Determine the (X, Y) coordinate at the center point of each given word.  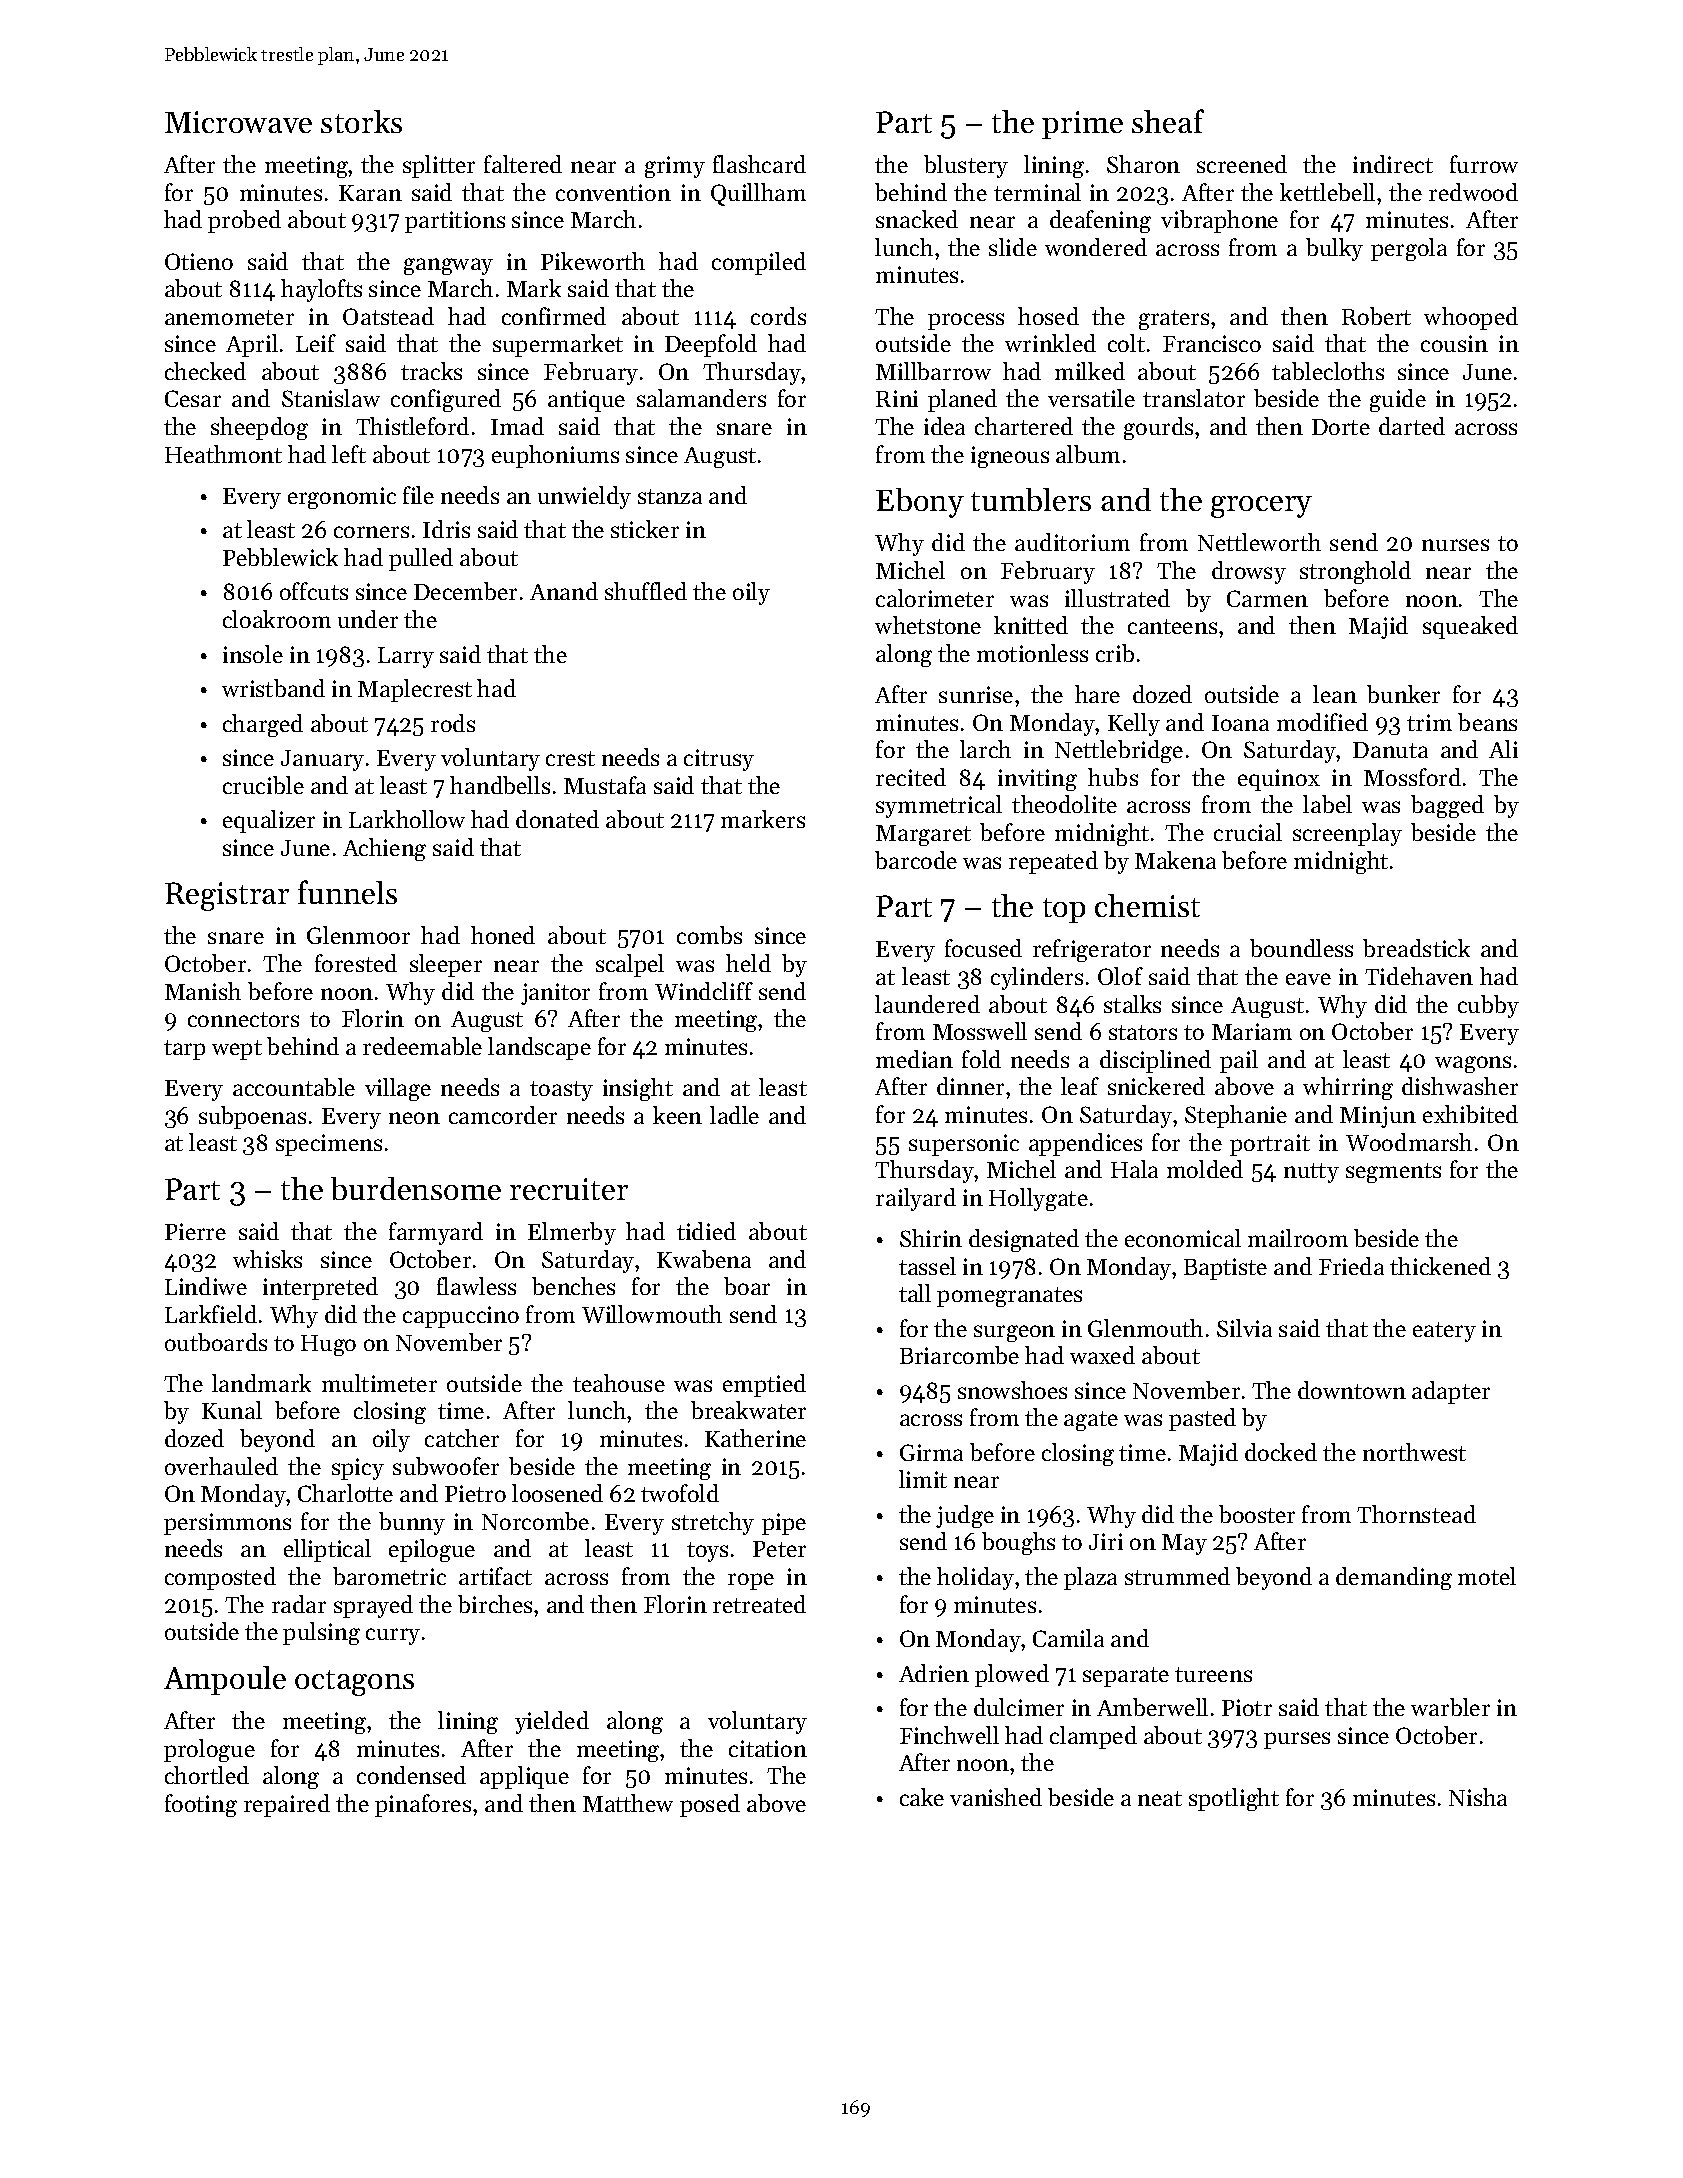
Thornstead (1416, 1514)
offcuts (314, 591)
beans (1487, 722)
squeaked (1470, 627)
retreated (759, 1604)
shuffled (646, 591)
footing (201, 1805)
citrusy (719, 760)
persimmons (227, 1524)
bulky (1334, 249)
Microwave (238, 122)
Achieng (384, 849)
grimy (675, 167)
